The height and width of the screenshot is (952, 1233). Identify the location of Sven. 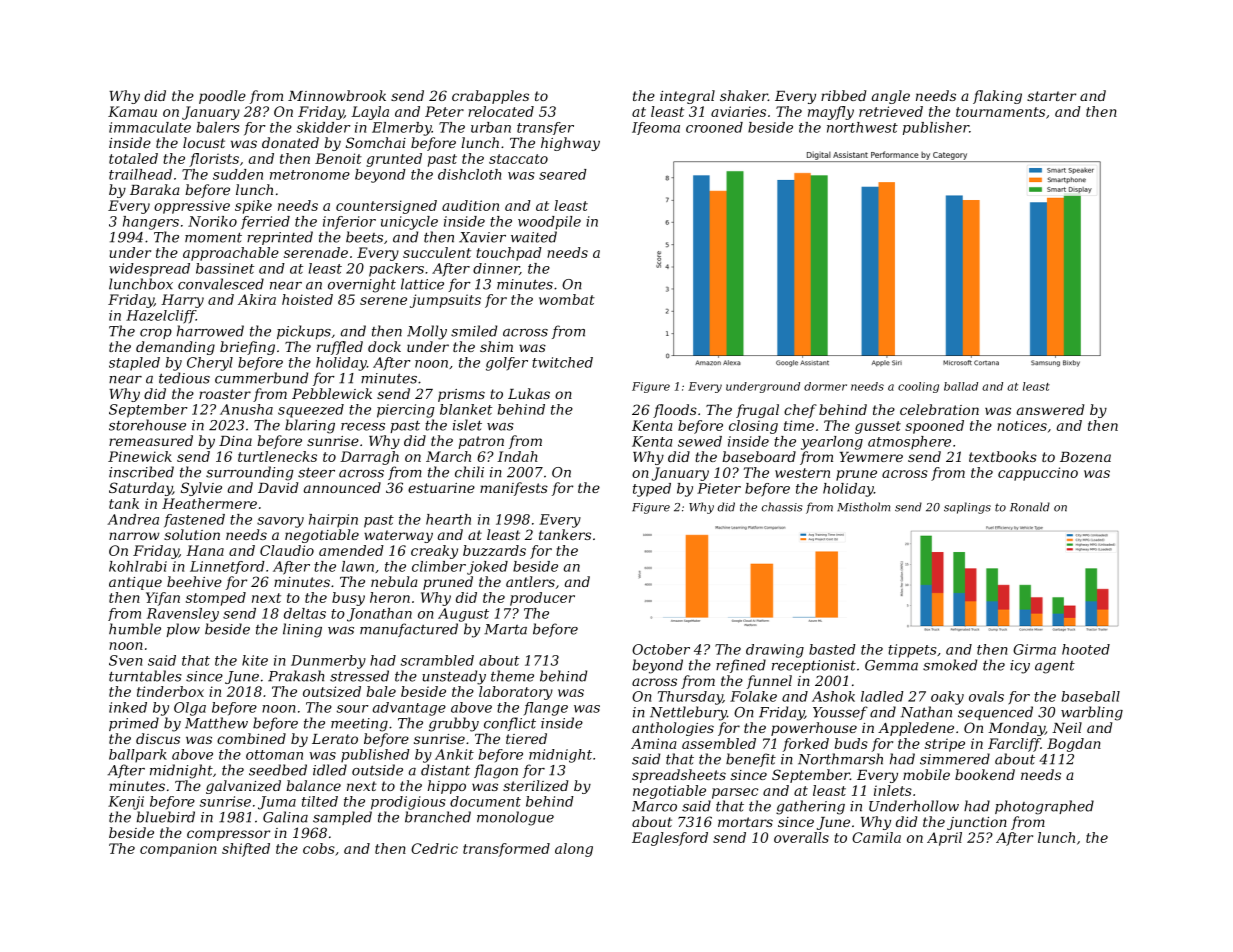
(126, 660).
